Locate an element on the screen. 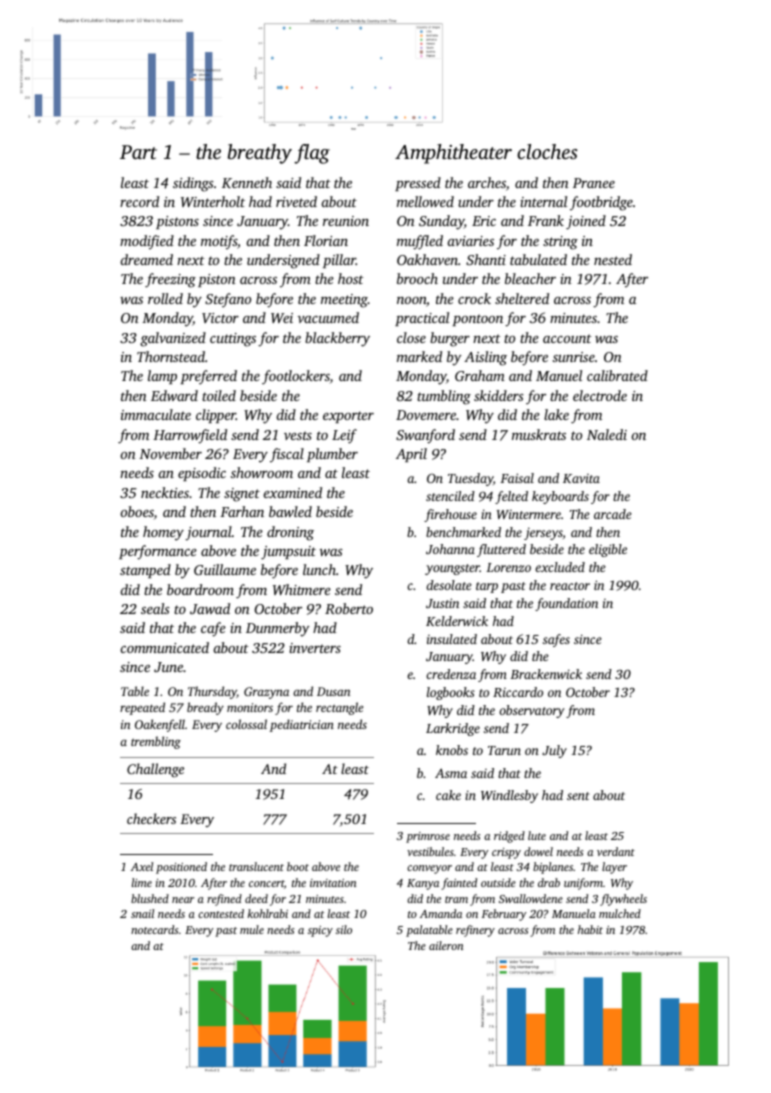  bawled is located at coordinates (290, 511).
